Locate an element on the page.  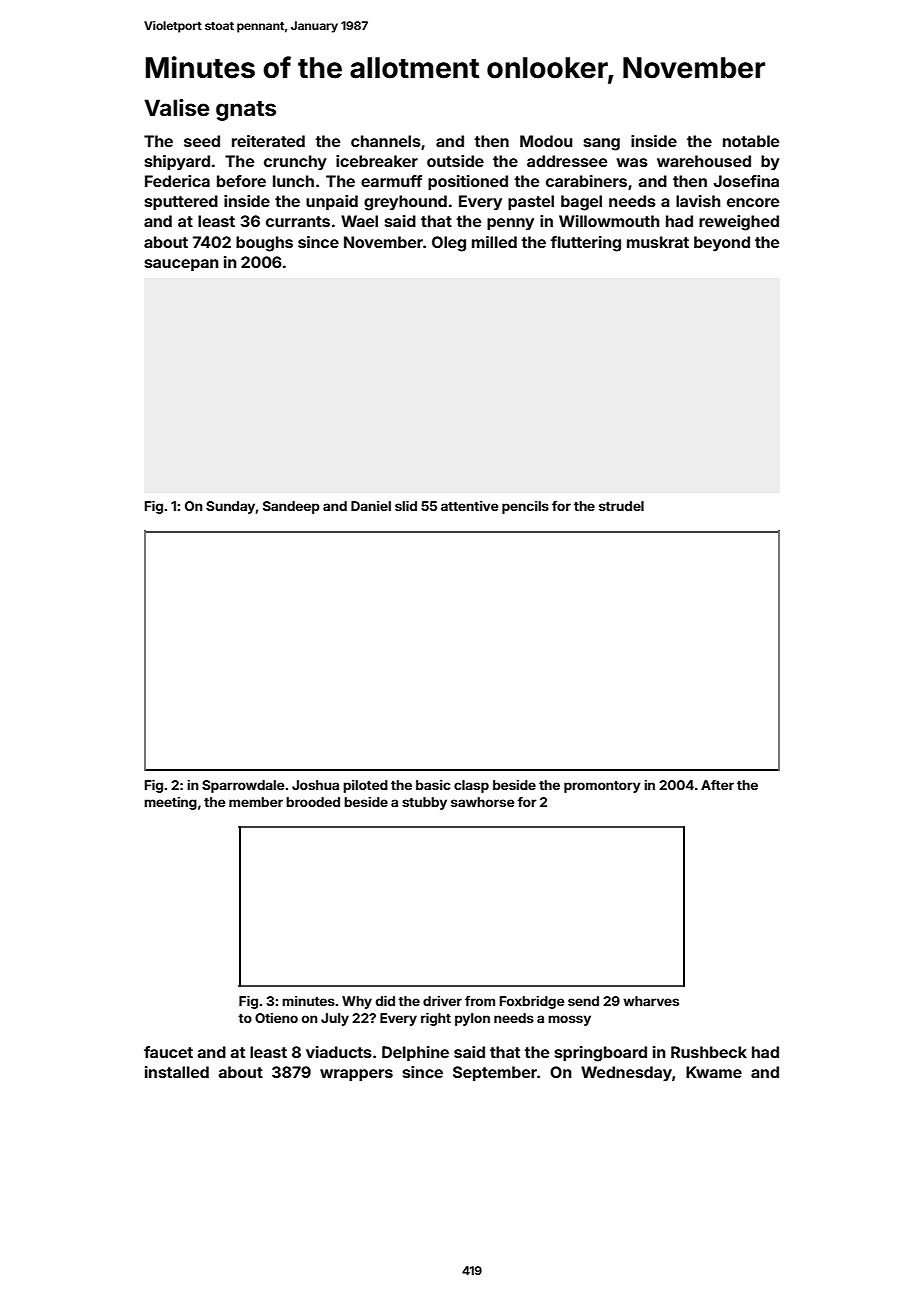
brooded is located at coordinates (313, 802).
